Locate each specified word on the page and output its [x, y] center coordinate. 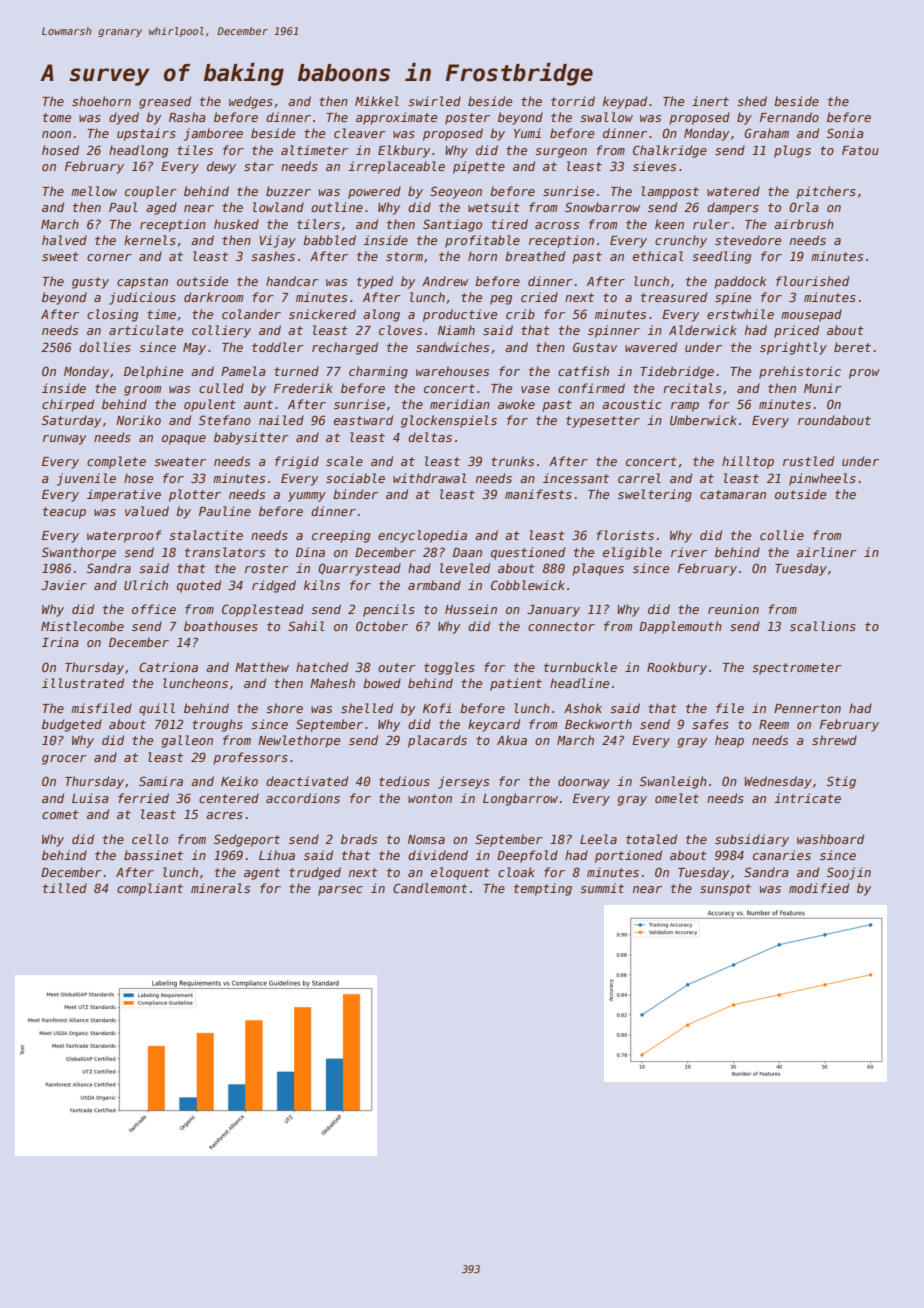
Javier [64, 585]
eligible [632, 553]
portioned [628, 856]
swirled [434, 101]
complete [116, 462]
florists [625, 535]
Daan [467, 552]
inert [710, 101]
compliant [150, 889]
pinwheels [822, 479]
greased [165, 102]
